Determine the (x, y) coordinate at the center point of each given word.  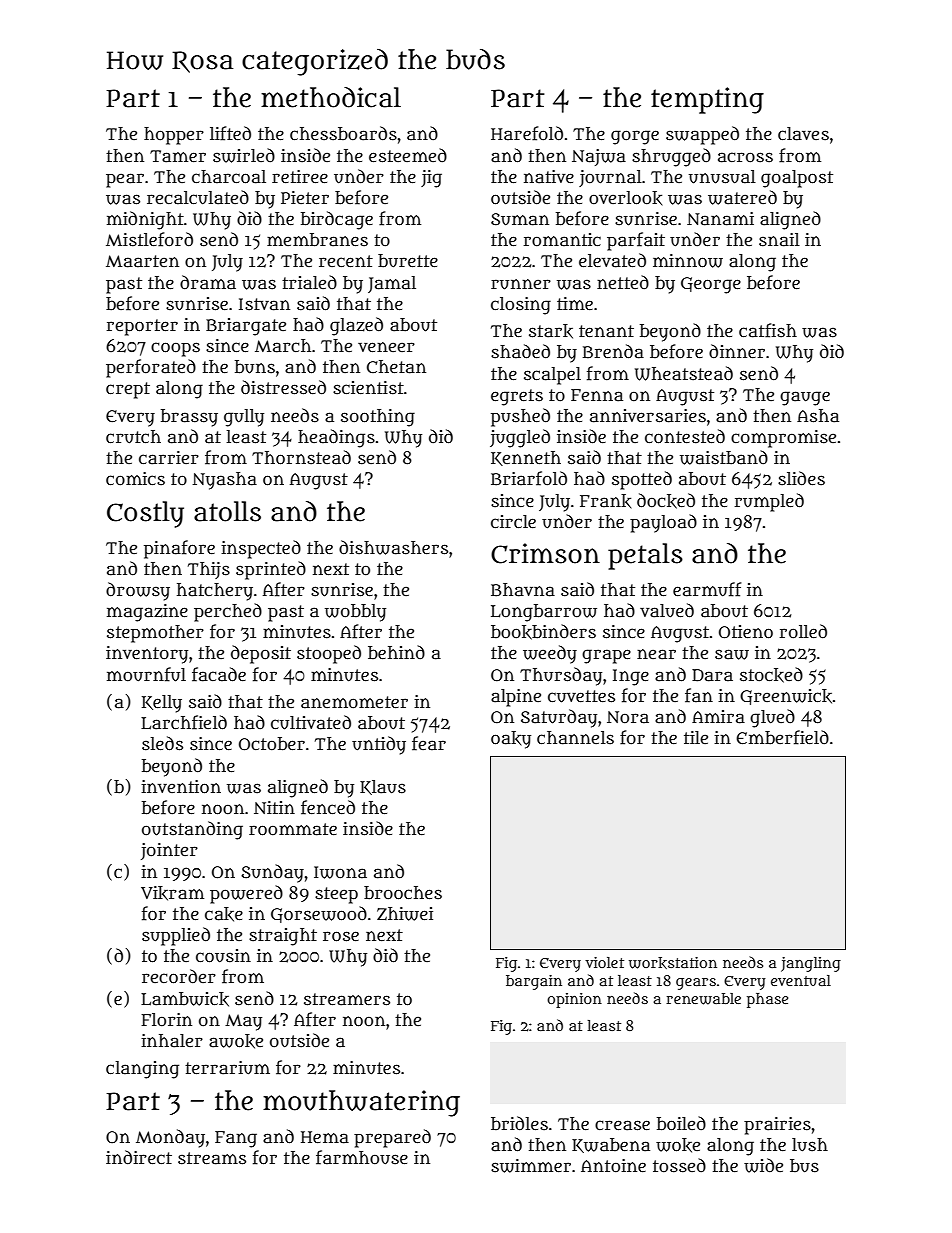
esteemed (408, 155)
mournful (146, 674)
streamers (347, 999)
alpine (516, 698)
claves (803, 134)
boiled (681, 1123)
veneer (386, 347)
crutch (133, 437)
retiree (300, 176)
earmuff (707, 589)
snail (779, 240)
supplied (176, 936)
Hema (325, 1137)
